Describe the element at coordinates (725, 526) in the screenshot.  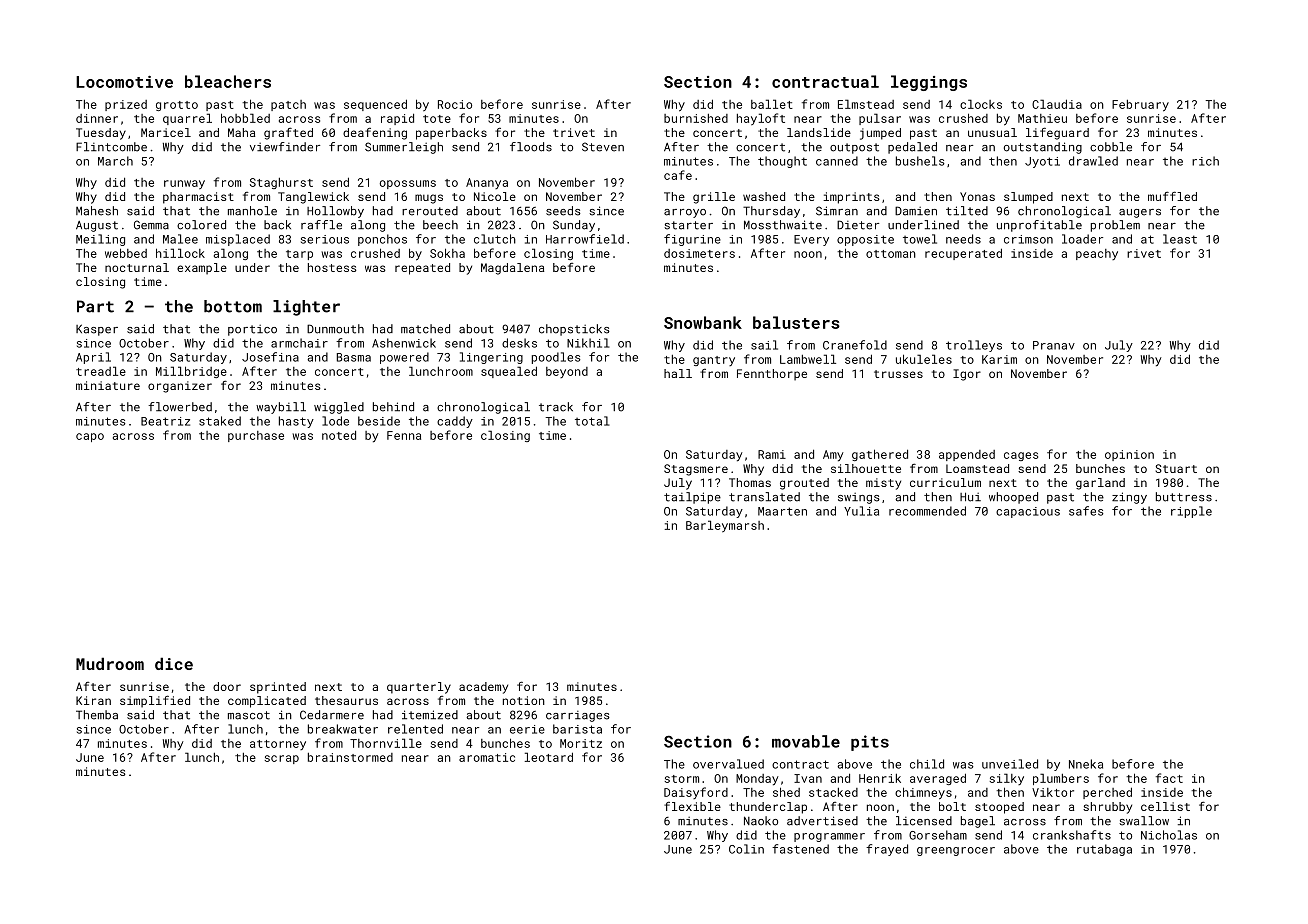
I see `Barleymarsh` at that location.
